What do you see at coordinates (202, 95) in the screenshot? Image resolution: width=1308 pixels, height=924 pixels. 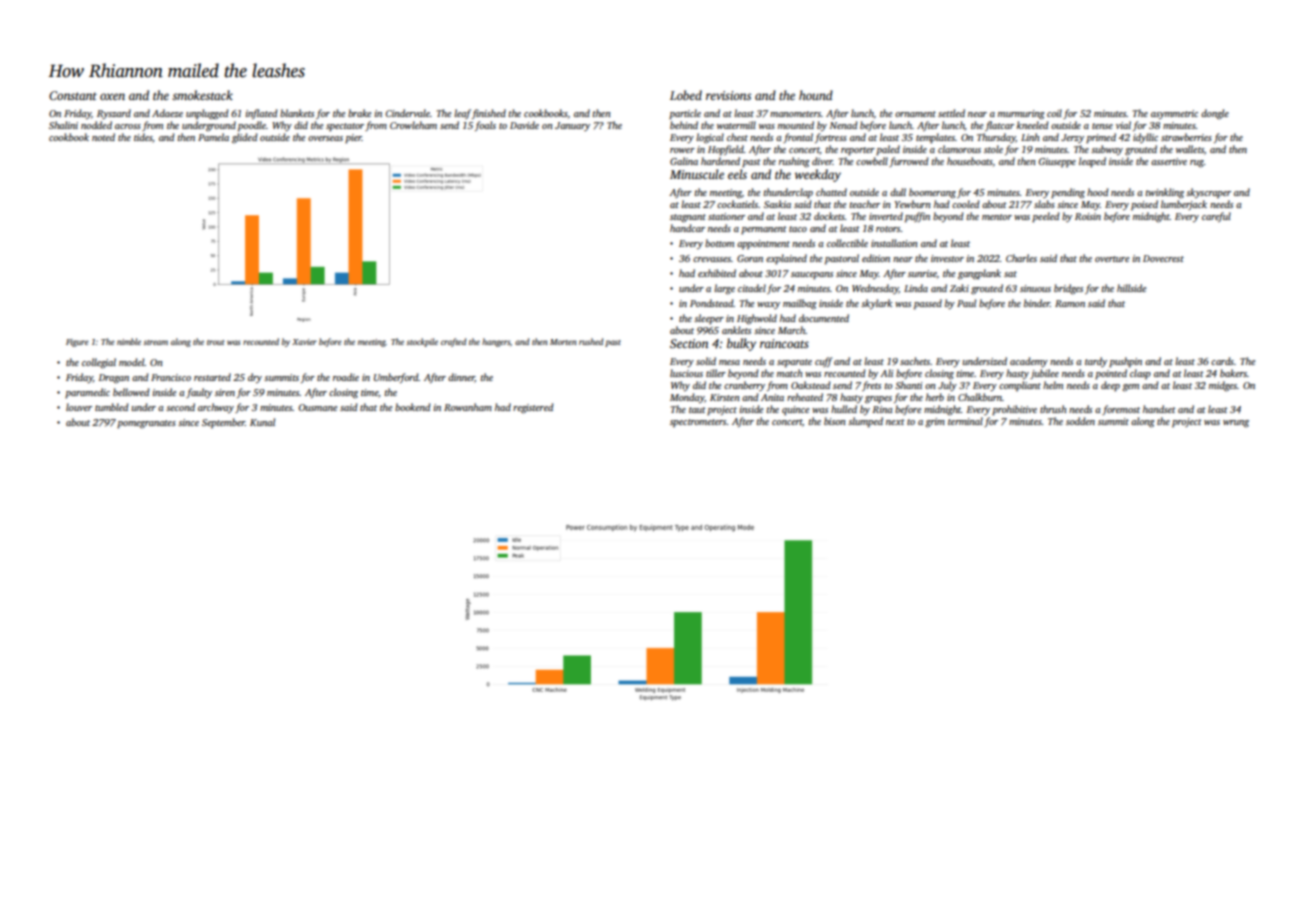 I see `smokestack` at bounding box center [202, 95].
